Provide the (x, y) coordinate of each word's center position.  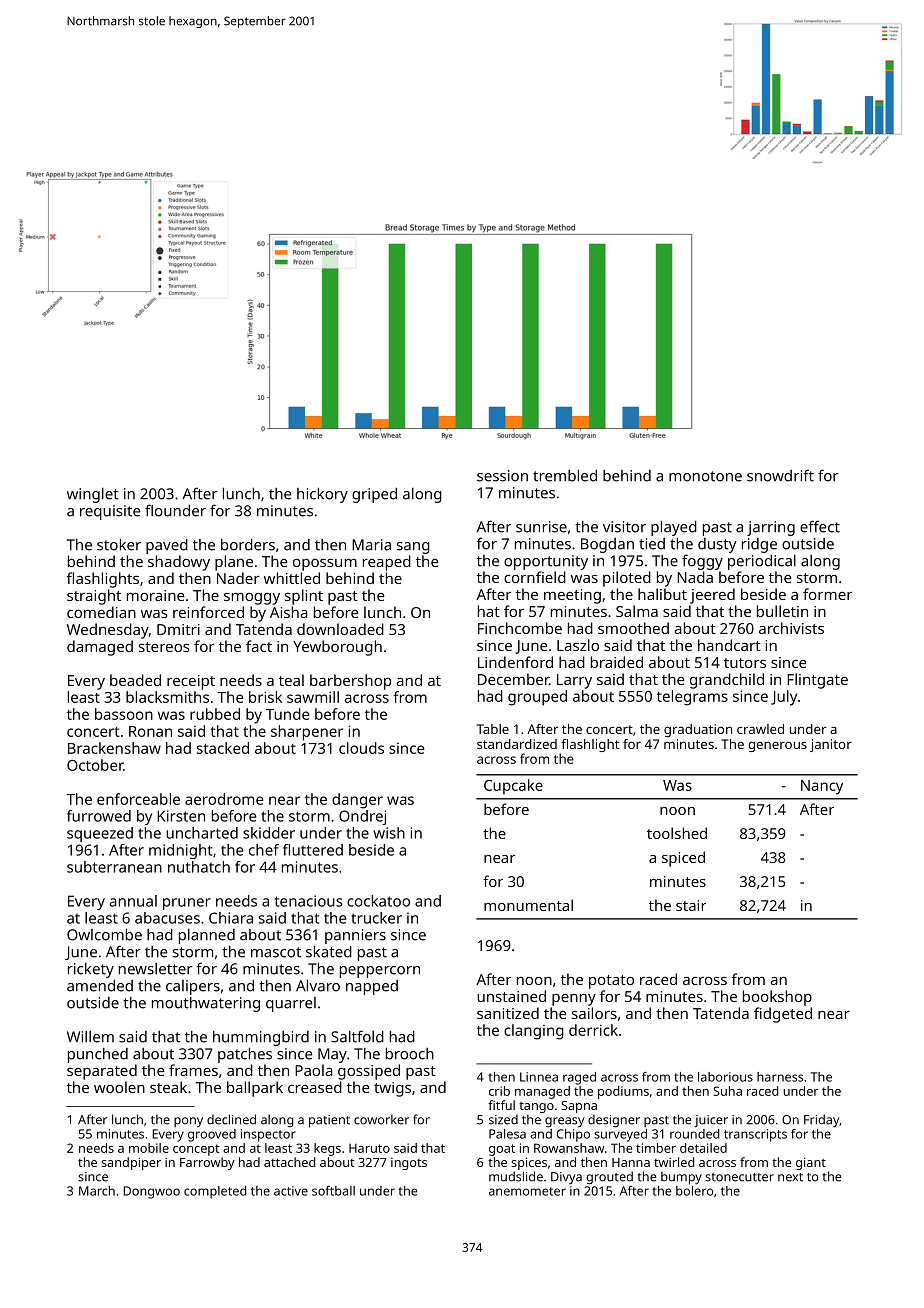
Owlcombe (104, 934)
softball (333, 1191)
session (502, 476)
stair (691, 905)
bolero (694, 1191)
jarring (771, 528)
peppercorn (380, 972)
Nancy (822, 787)
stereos (164, 647)
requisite (110, 512)
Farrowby (207, 1163)
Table (493, 729)
